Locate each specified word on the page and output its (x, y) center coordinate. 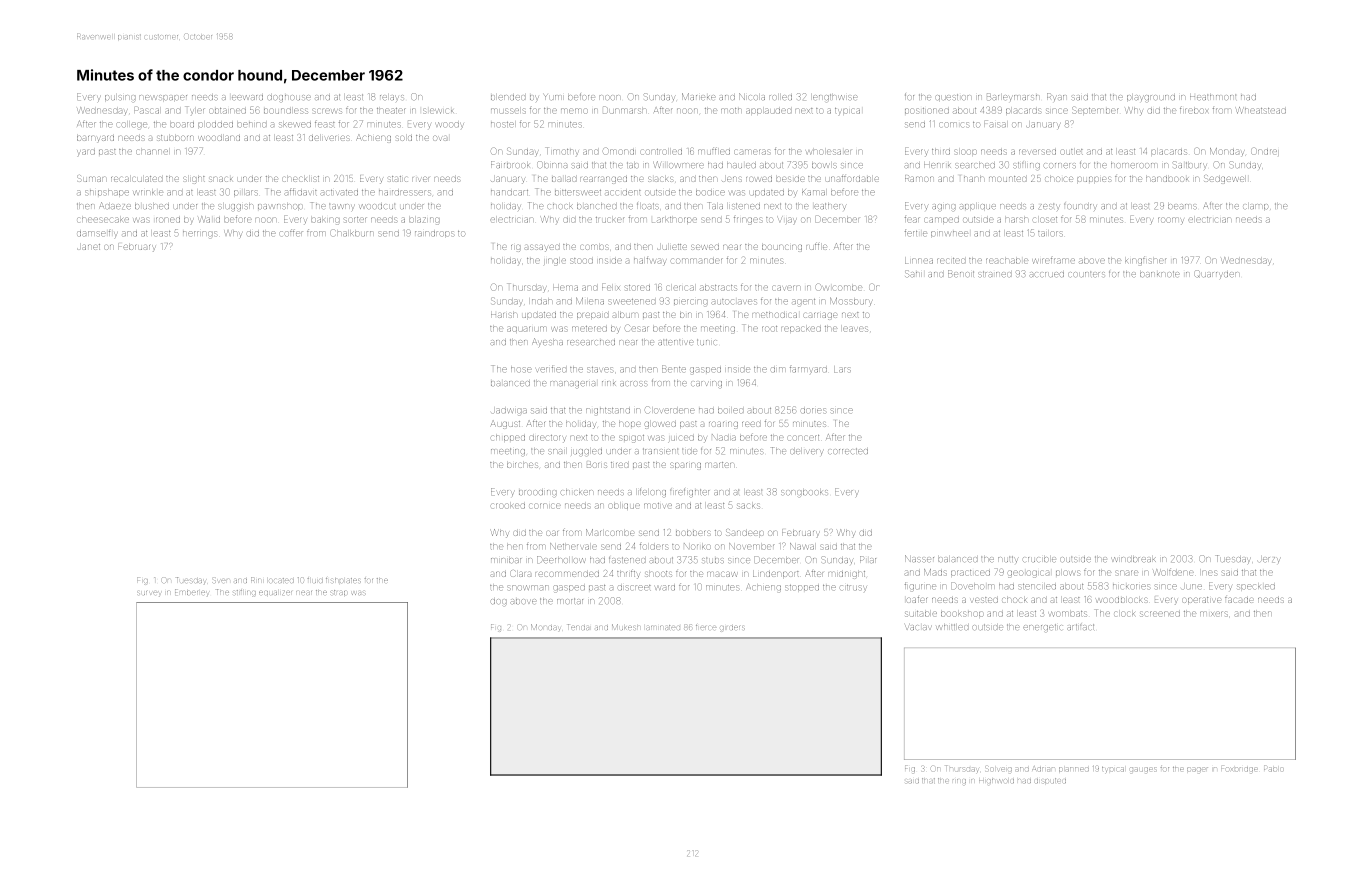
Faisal (995, 124)
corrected (848, 451)
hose (521, 369)
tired (620, 465)
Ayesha (548, 342)
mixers (1214, 613)
